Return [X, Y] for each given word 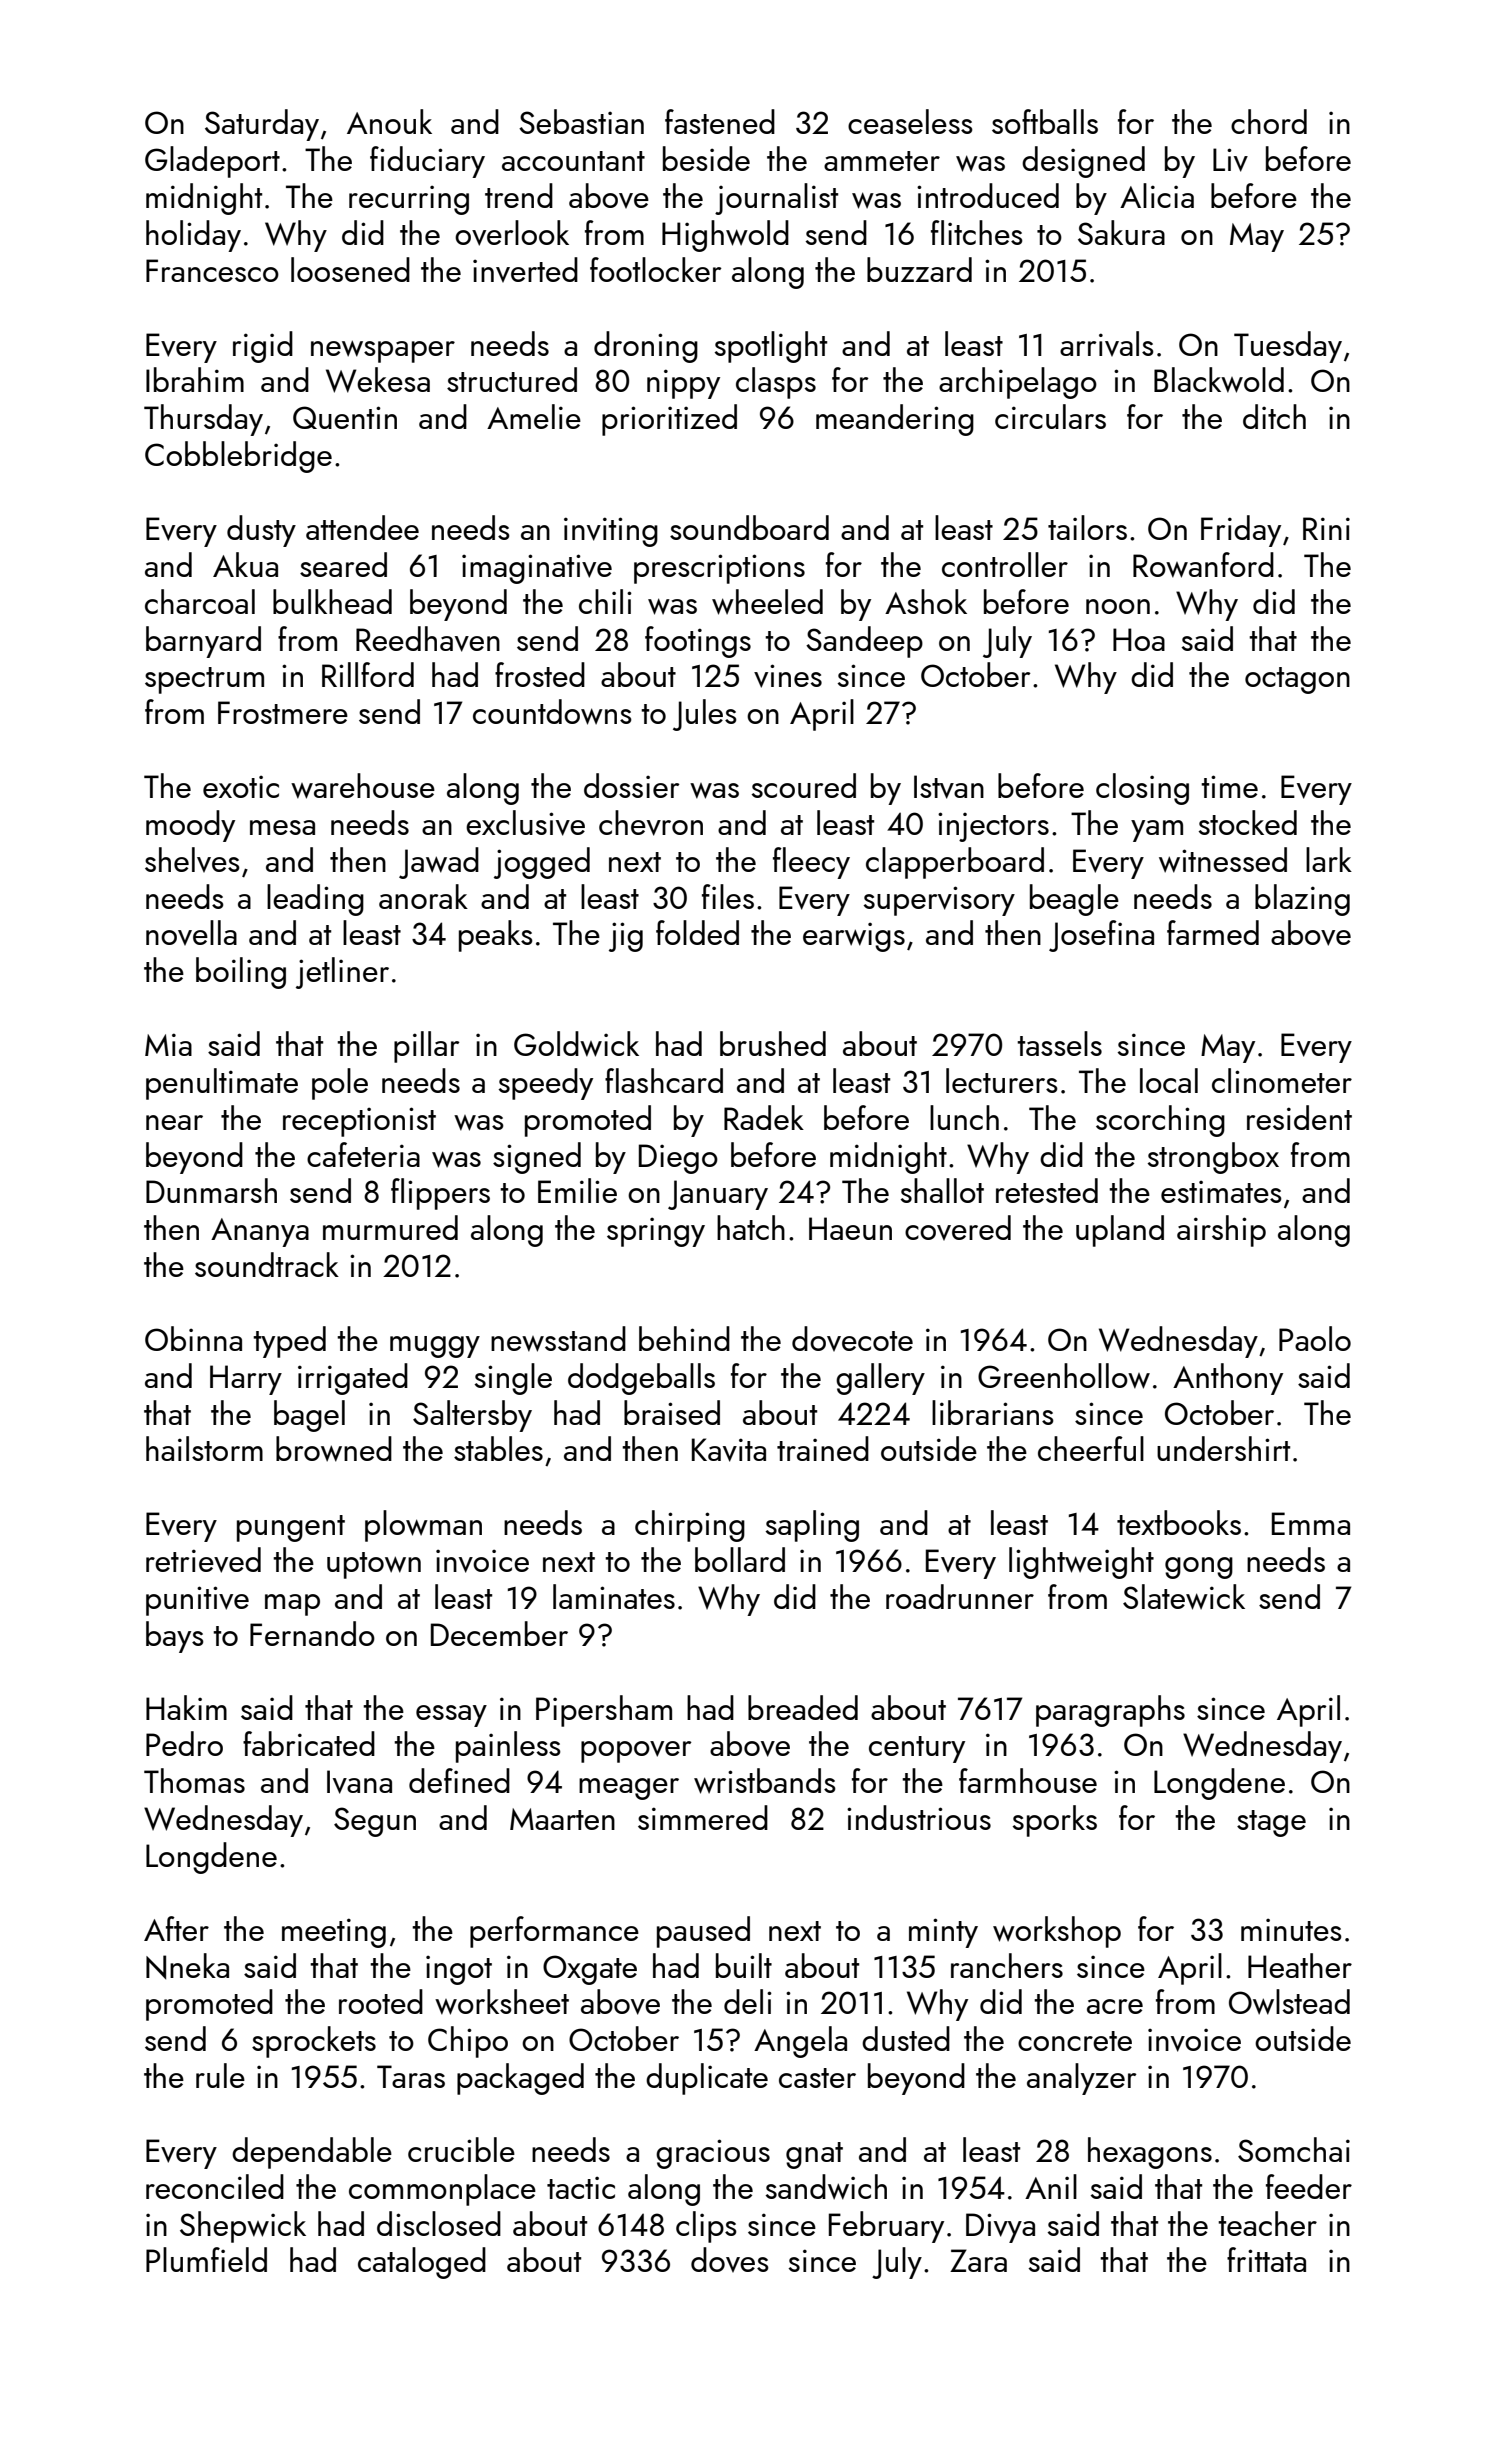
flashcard [664, 1080]
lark [1329, 859]
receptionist [359, 1122]
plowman [423, 1526]
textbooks [1179, 1522]
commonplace [442, 2190]
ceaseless [910, 121]
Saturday [262, 125]
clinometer [1282, 1080]
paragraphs [1110, 1711]
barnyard [203, 642]
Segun [375, 1822]
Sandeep [864, 642]
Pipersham [604, 1711]
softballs [1045, 121]
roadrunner [960, 1596]
